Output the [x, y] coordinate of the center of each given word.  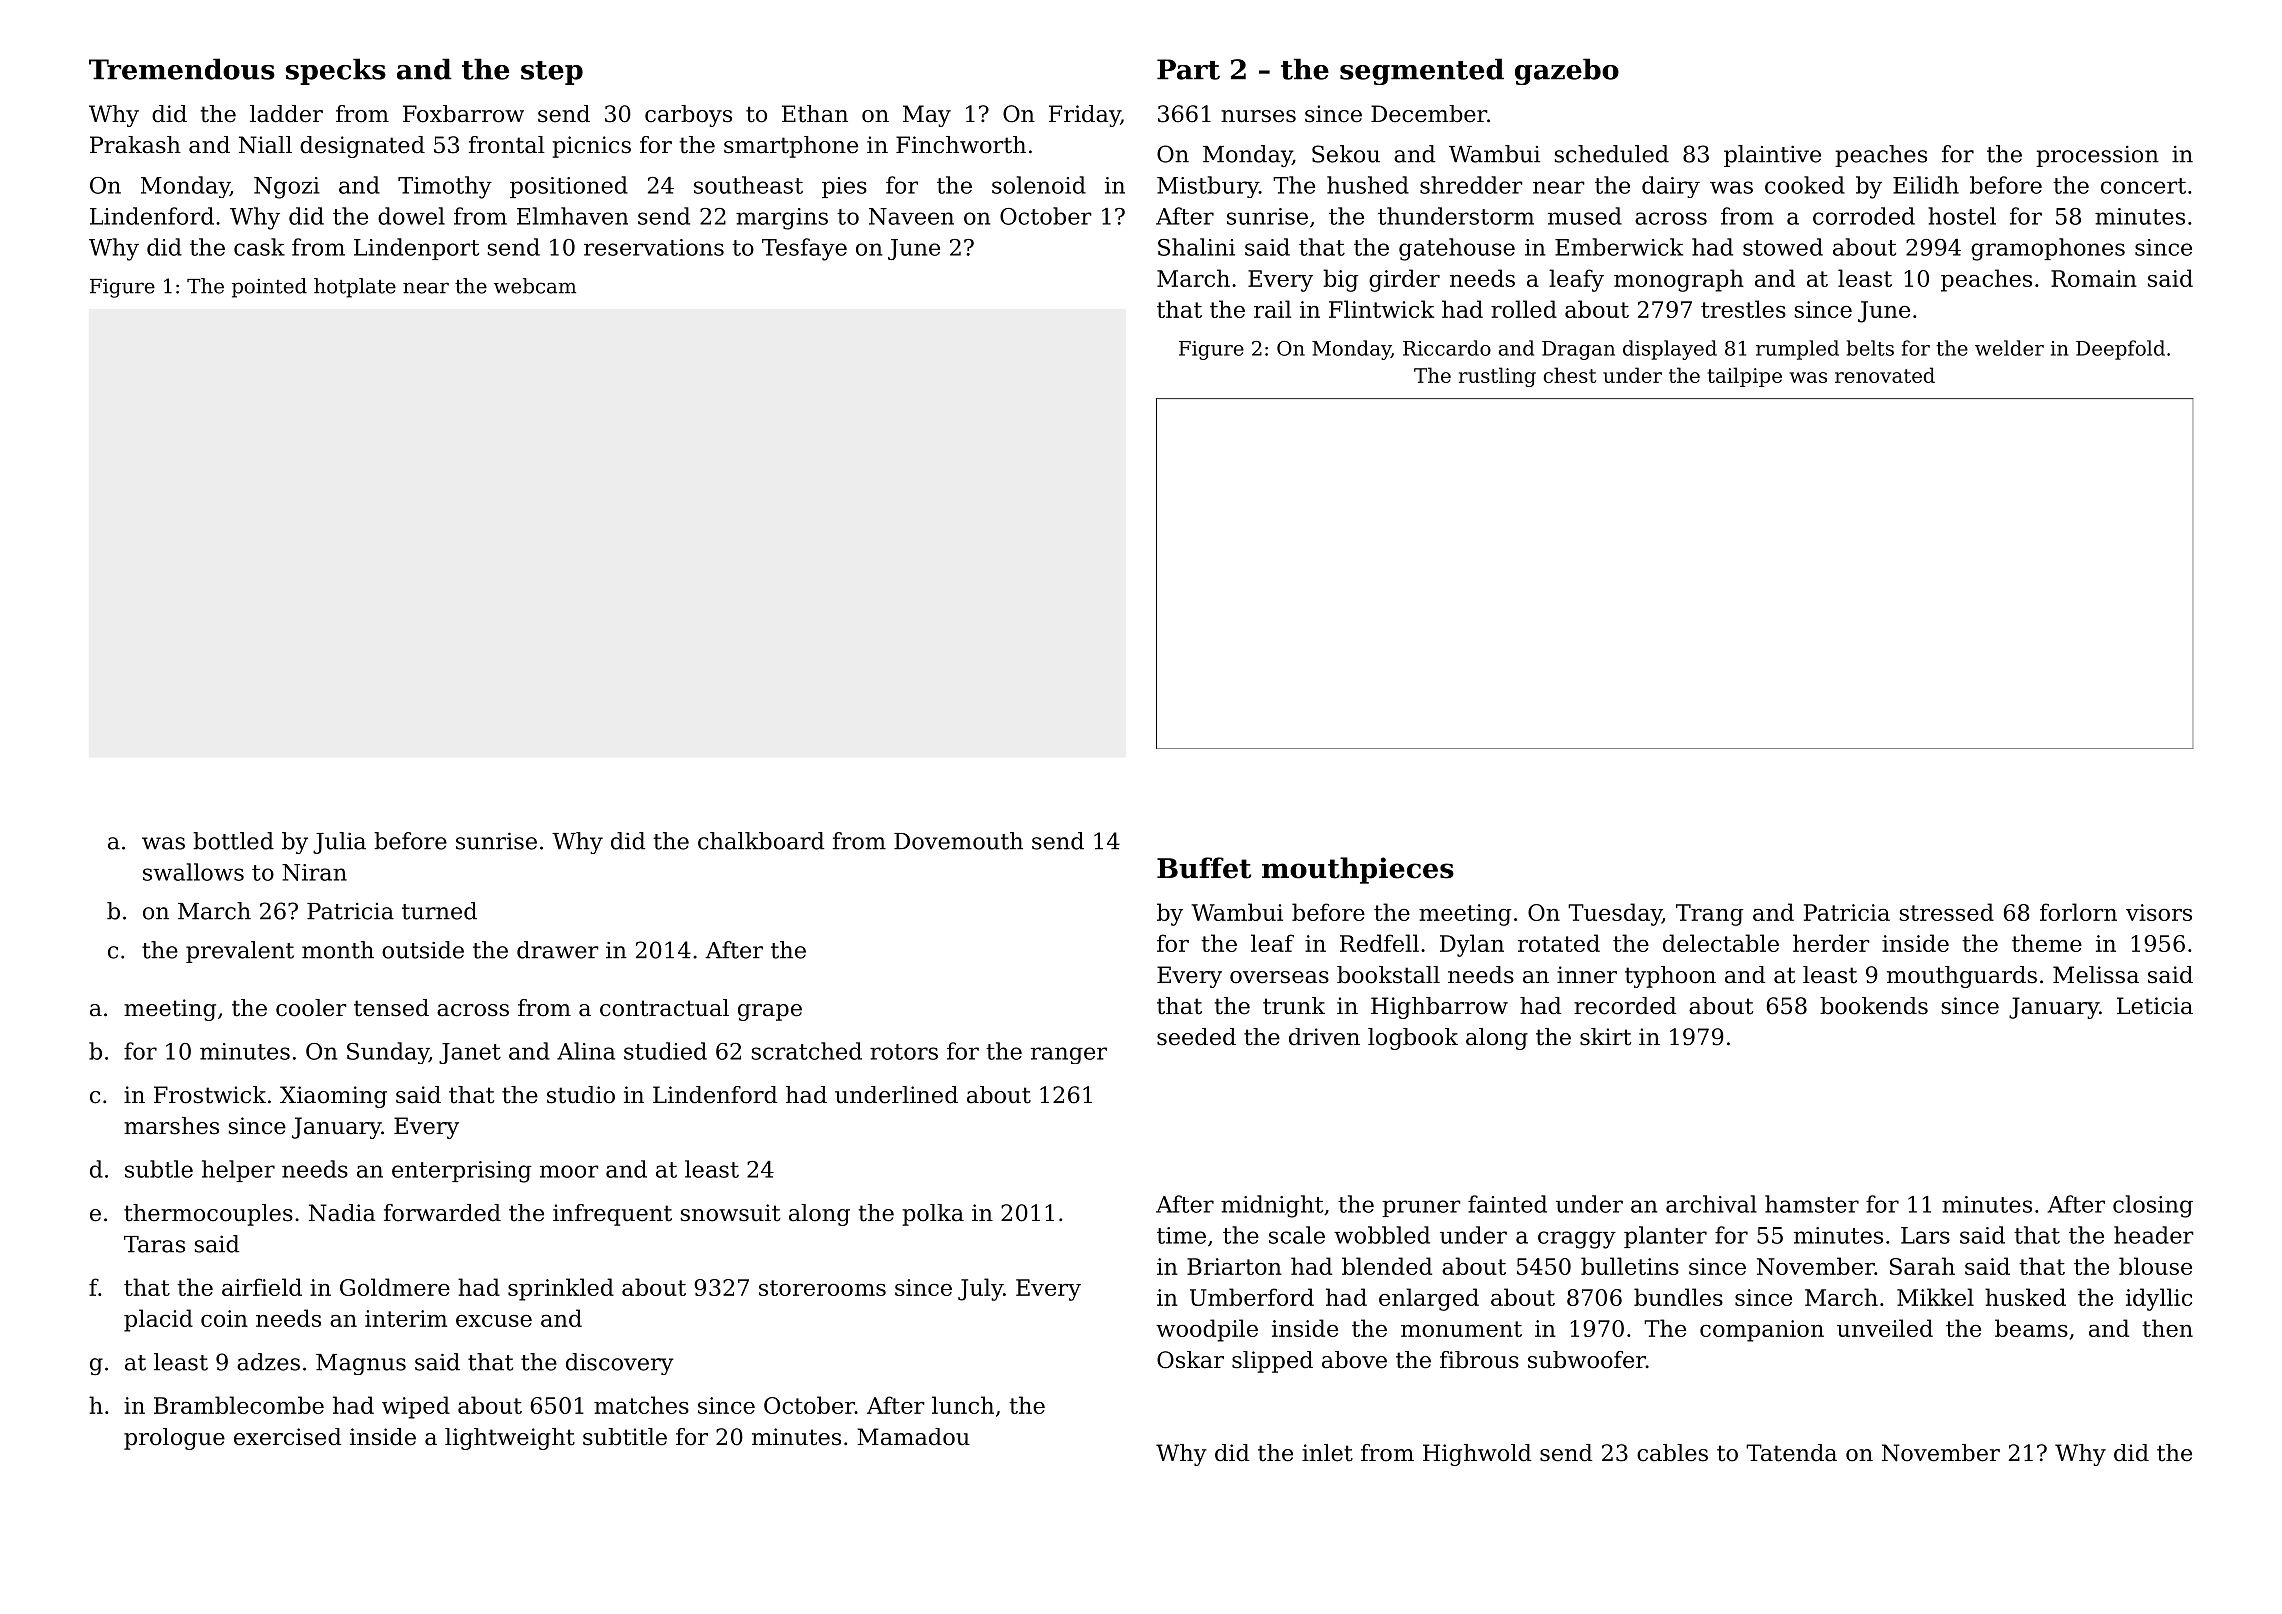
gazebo [1567, 71]
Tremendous [182, 69]
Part [1188, 69]
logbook [1413, 1039]
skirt [1605, 1037]
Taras [154, 1244]
